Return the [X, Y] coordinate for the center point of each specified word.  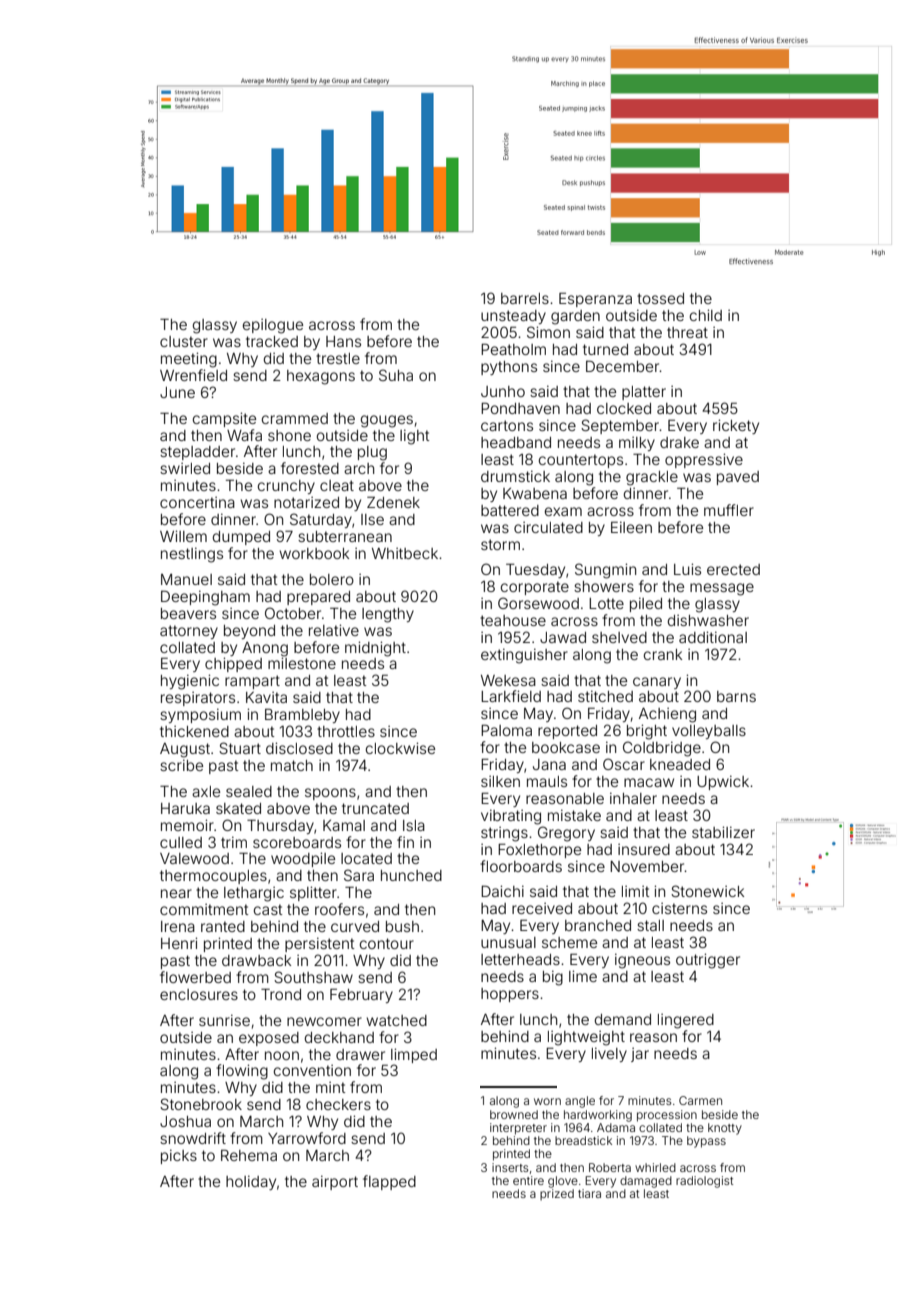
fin [405, 842]
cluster [184, 341]
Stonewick [707, 891]
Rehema [249, 1155]
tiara [589, 1193]
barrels [525, 298]
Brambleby [302, 715]
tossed [660, 298]
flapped [389, 1182]
